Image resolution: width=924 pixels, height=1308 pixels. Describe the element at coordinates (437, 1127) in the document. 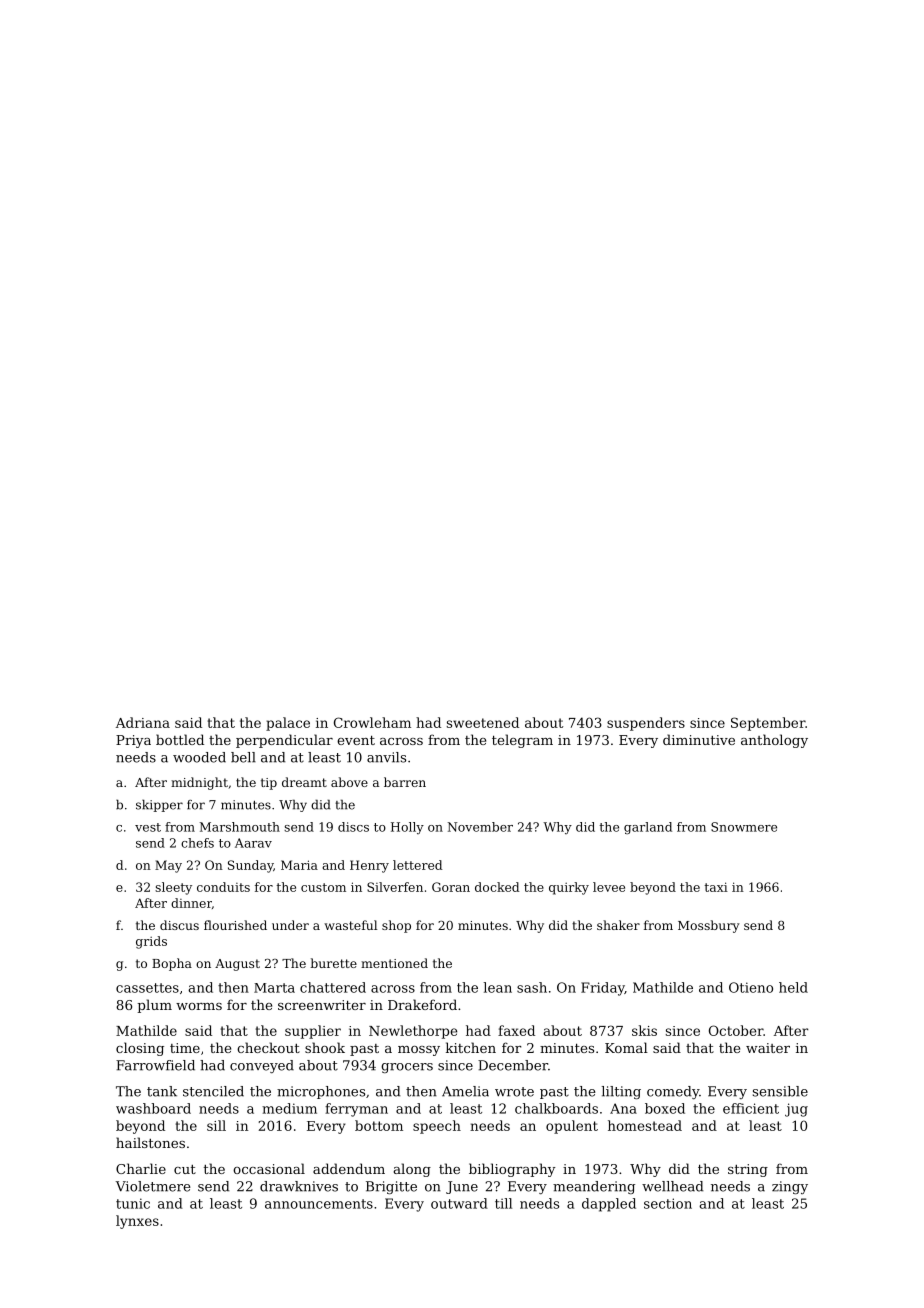

I see `speech` at that location.
